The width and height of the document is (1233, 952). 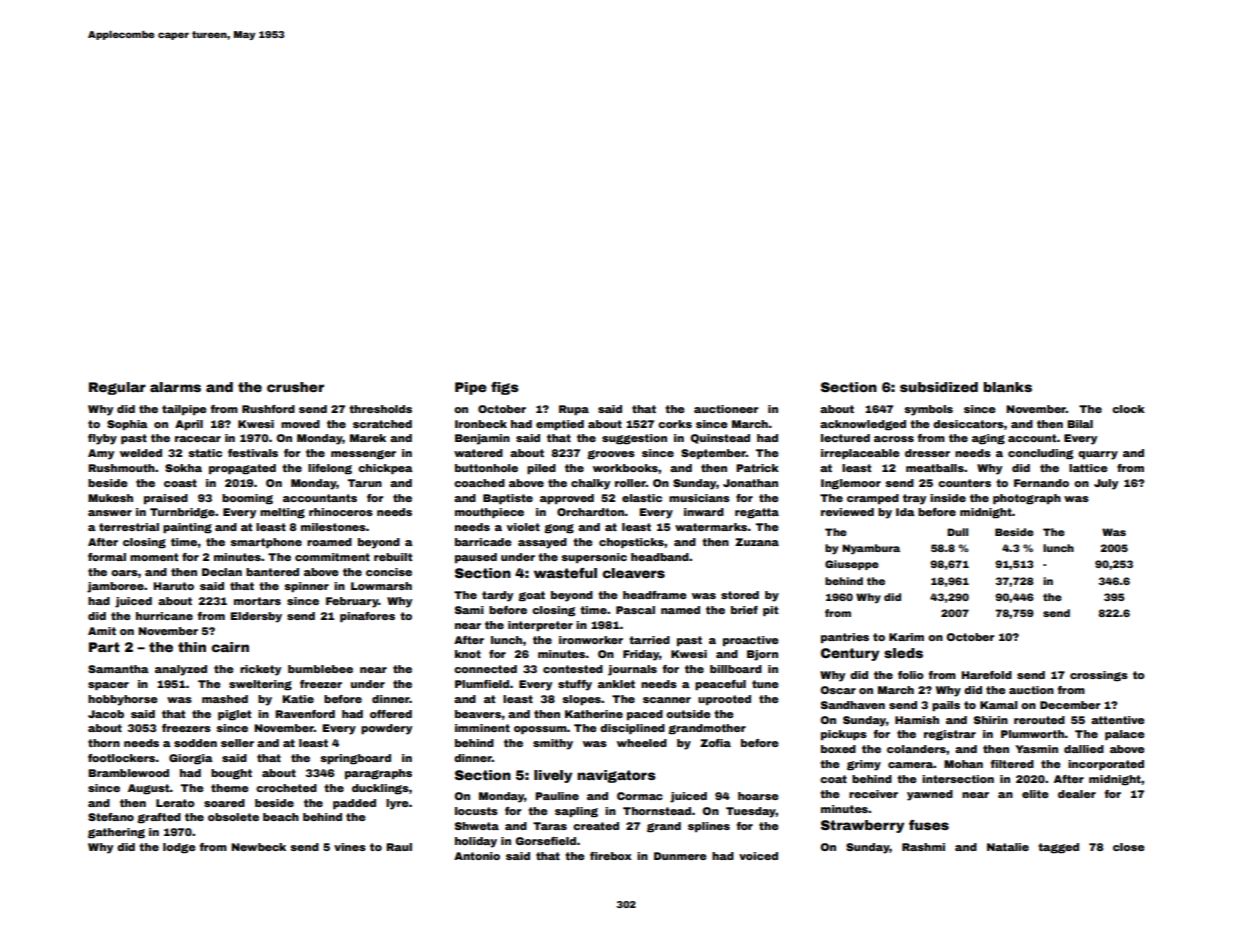 I want to click on Giuseppe, so click(x=852, y=565).
